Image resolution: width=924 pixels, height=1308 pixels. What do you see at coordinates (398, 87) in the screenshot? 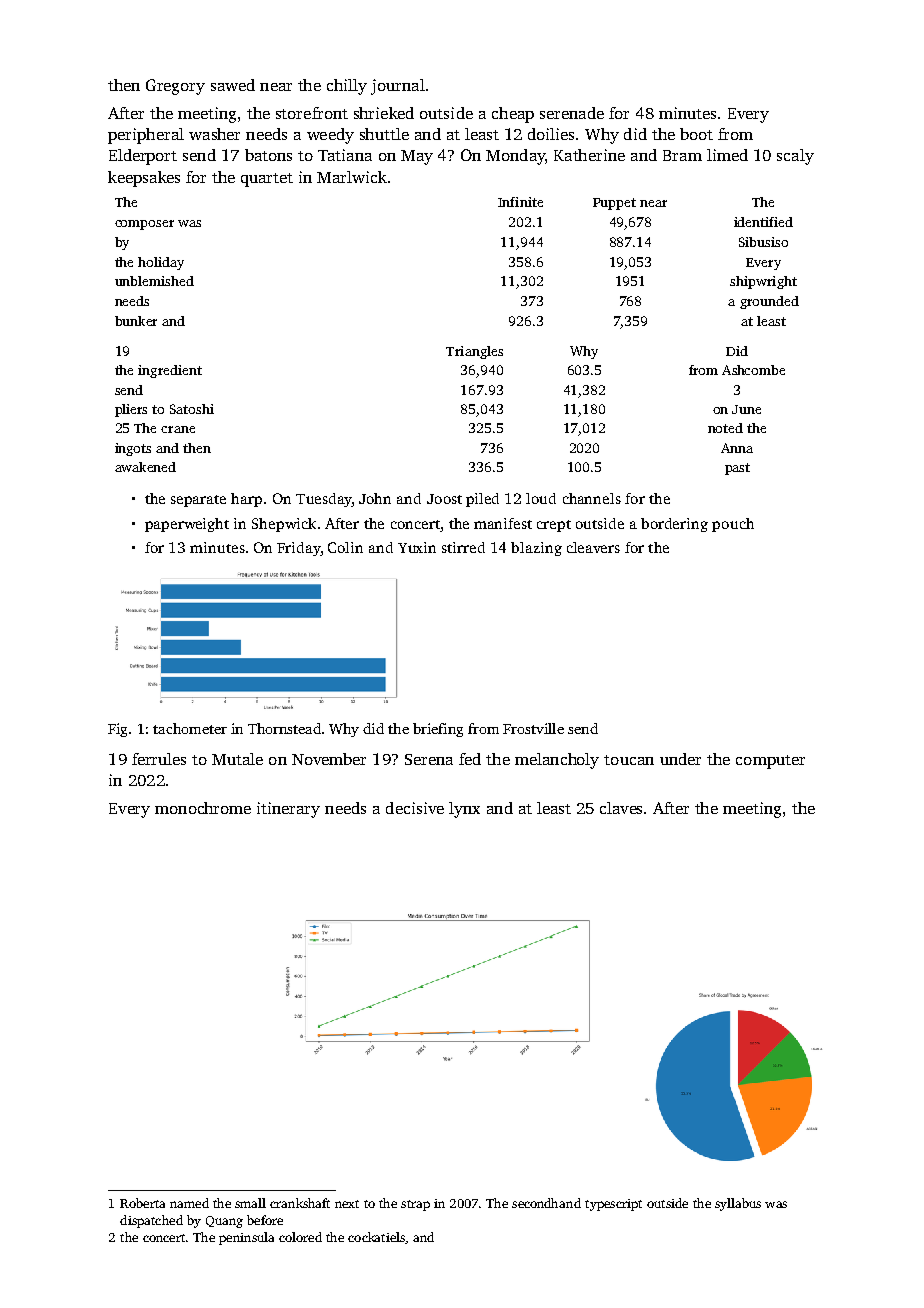
I see `journal` at bounding box center [398, 87].
